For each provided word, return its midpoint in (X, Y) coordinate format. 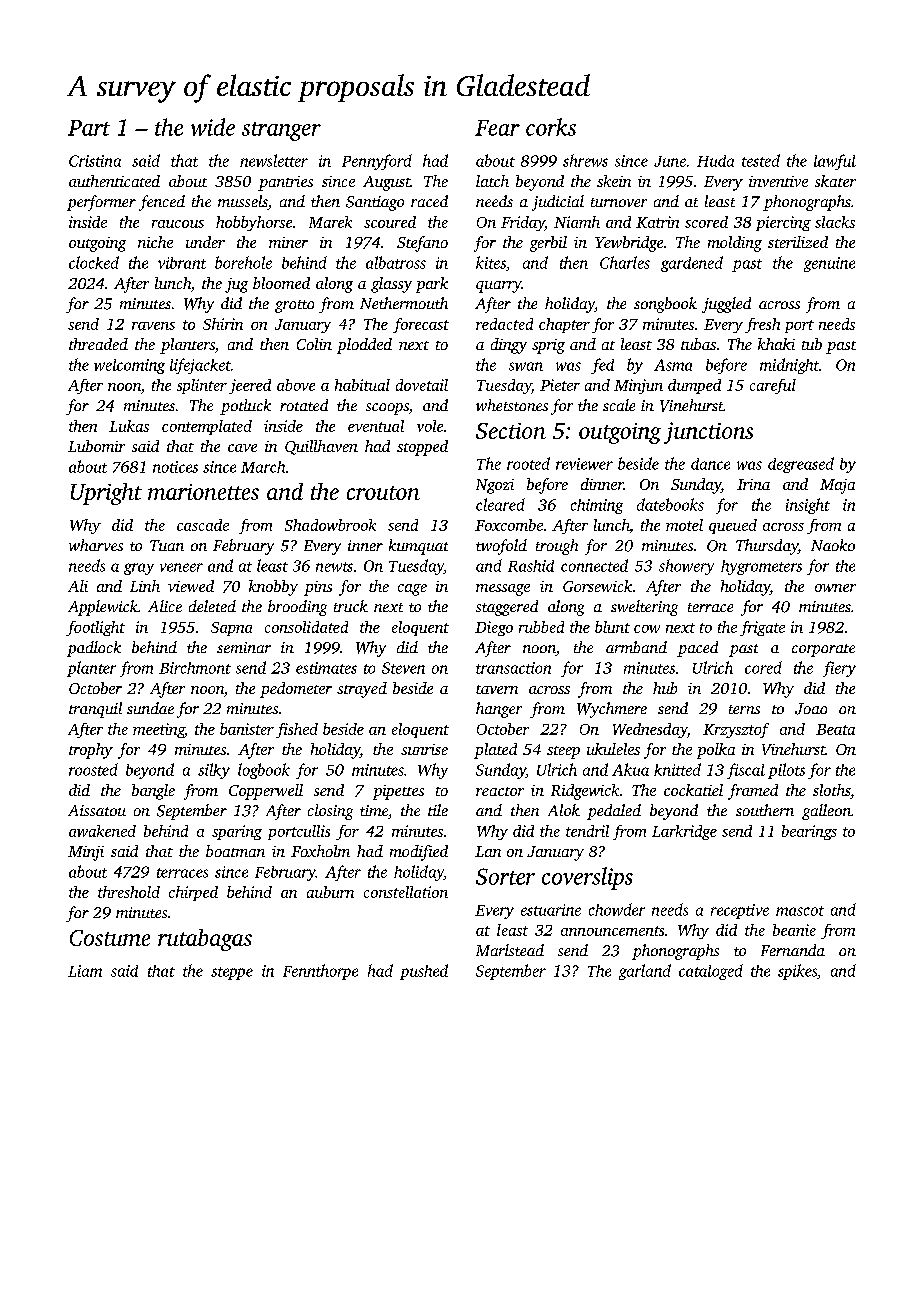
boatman (235, 851)
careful (773, 386)
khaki (776, 344)
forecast (421, 325)
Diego (494, 628)
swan (526, 366)
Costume (110, 938)
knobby (273, 588)
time (374, 810)
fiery (839, 669)
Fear (497, 128)
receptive (740, 911)
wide (213, 127)
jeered (250, 386)
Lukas (129, 426)
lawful (835, 162)
